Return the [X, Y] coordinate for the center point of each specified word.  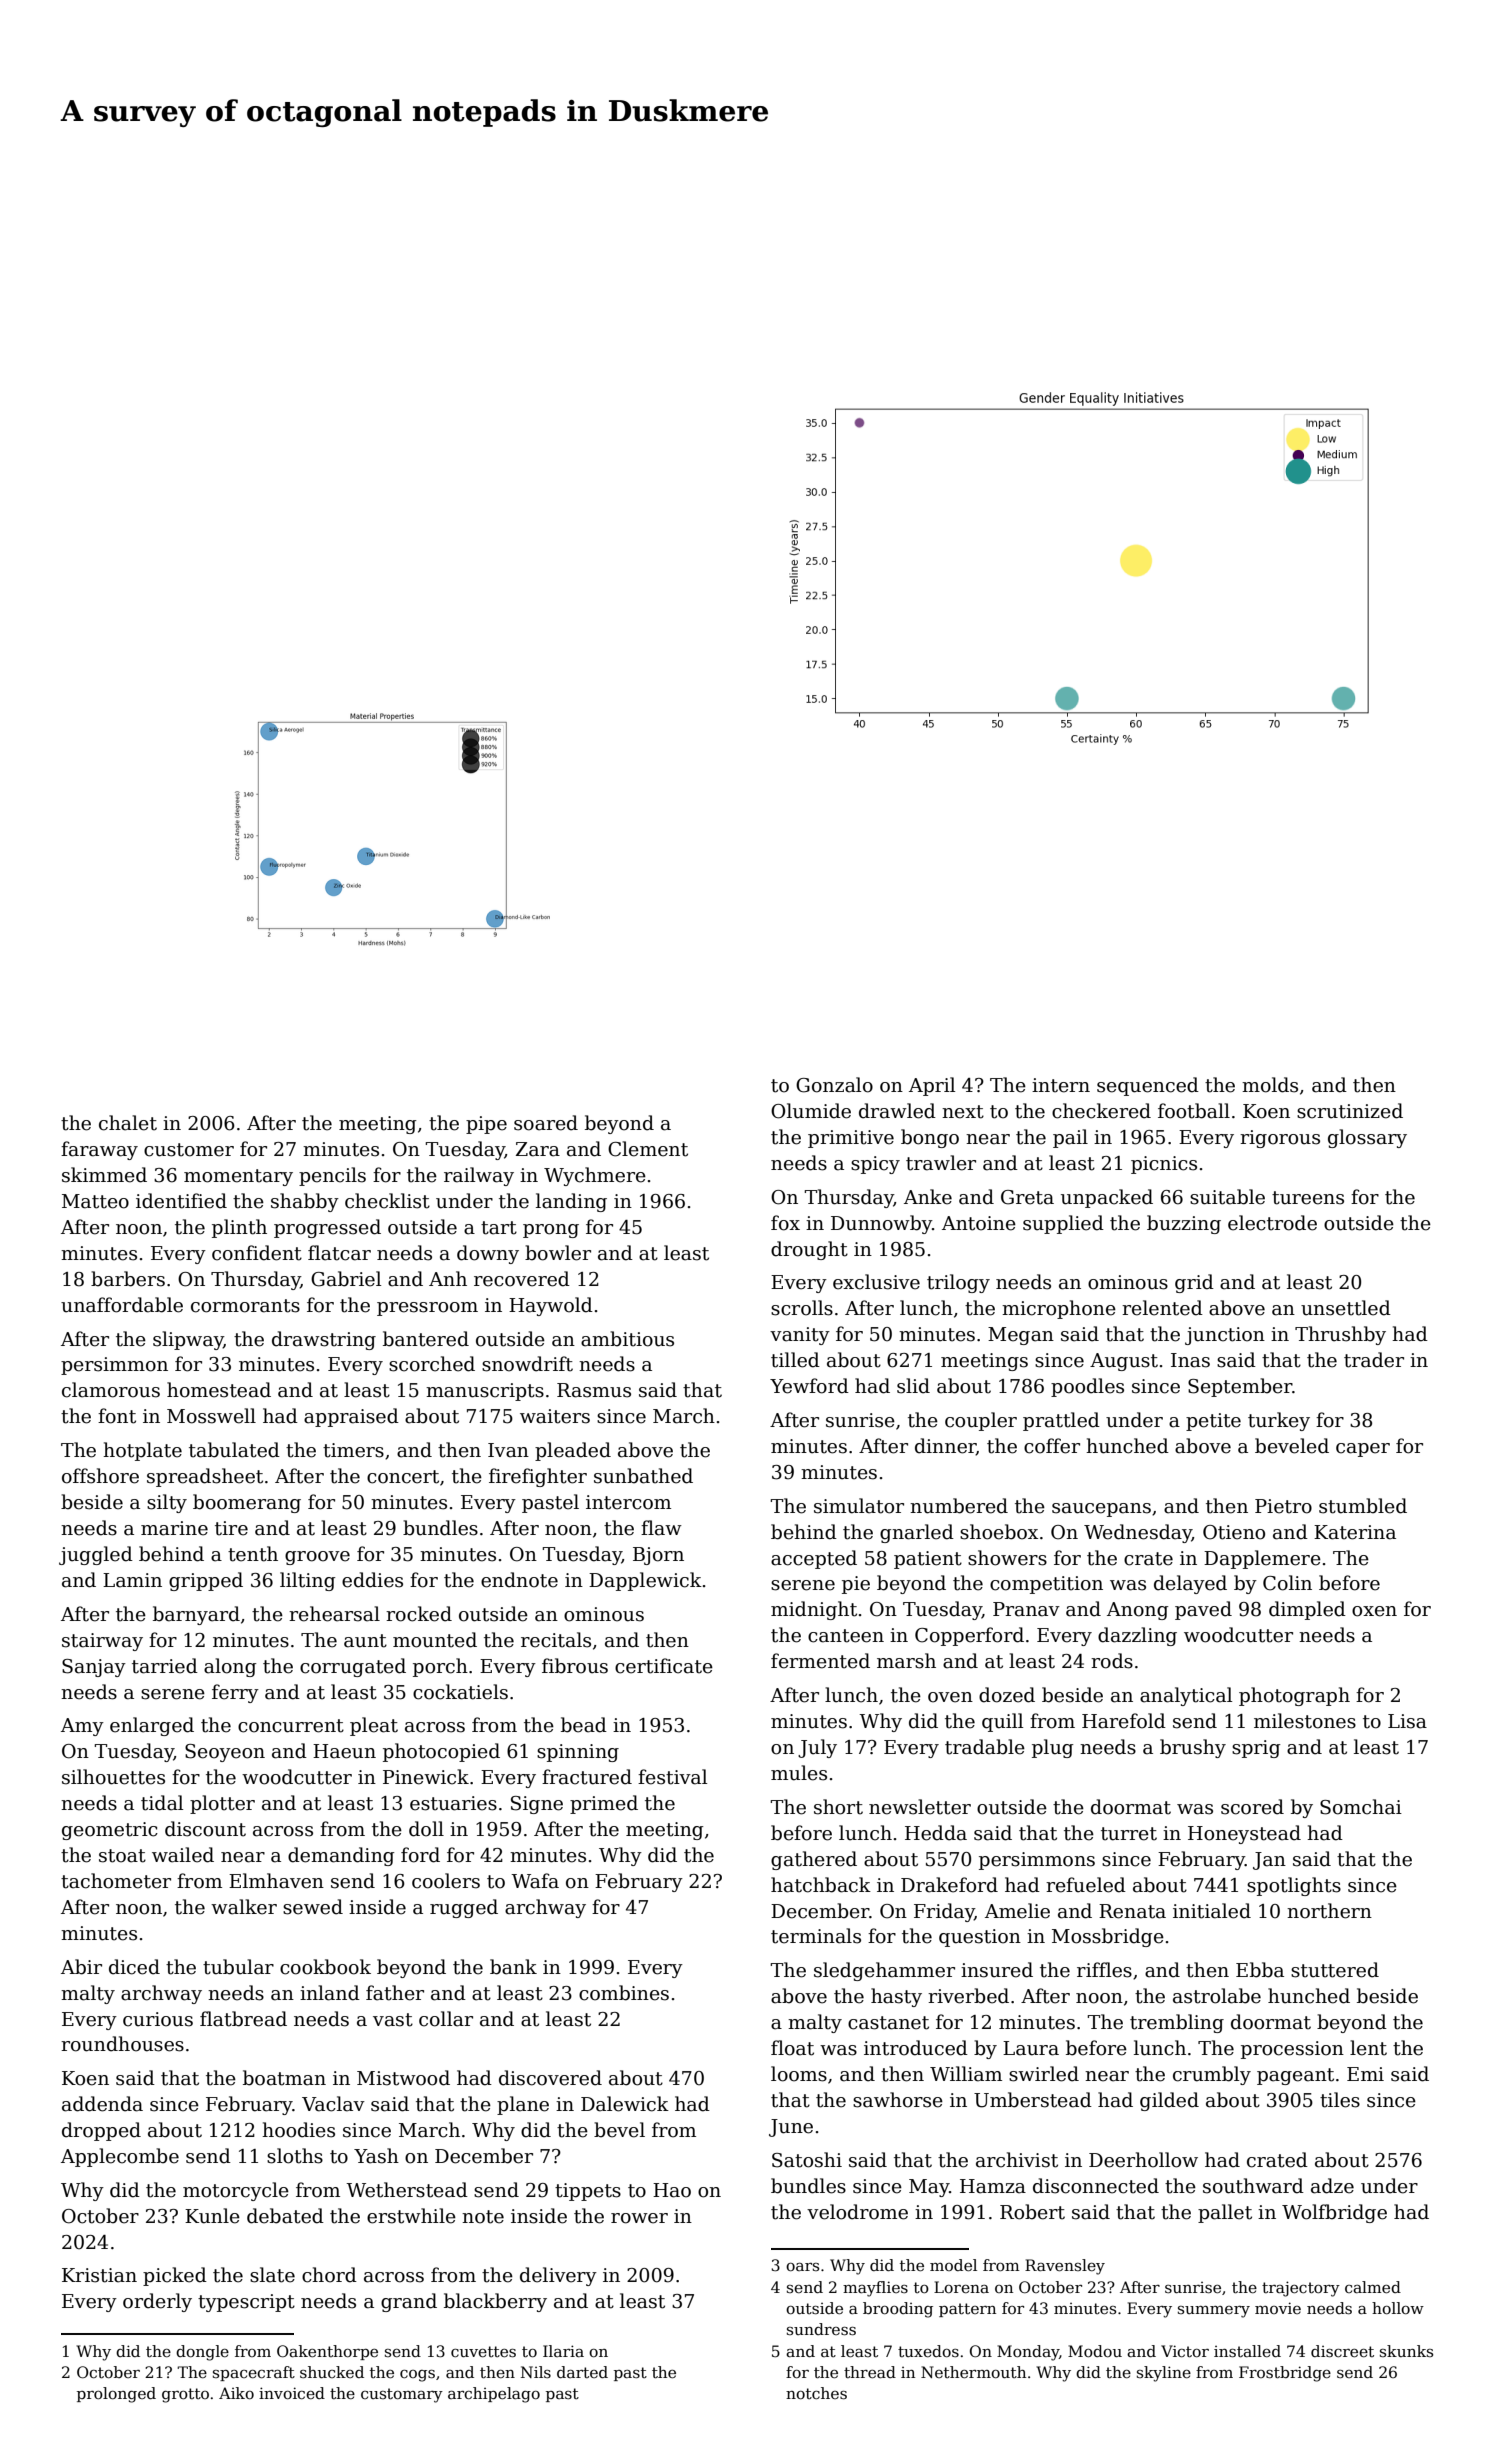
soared [546, 1123]
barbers [128, 1279]
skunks [1406, 2351]
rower [639, 2218]
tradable [985, 1747]
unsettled [1346, 1308]
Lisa [1407, 1721]
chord [329, 2275]
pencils [332, 1176]
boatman [284, 2078]
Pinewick [426, 1777]
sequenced [1148, 1086]
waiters [555, 1416]
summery [1214, 2312]
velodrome [857, 2212]
